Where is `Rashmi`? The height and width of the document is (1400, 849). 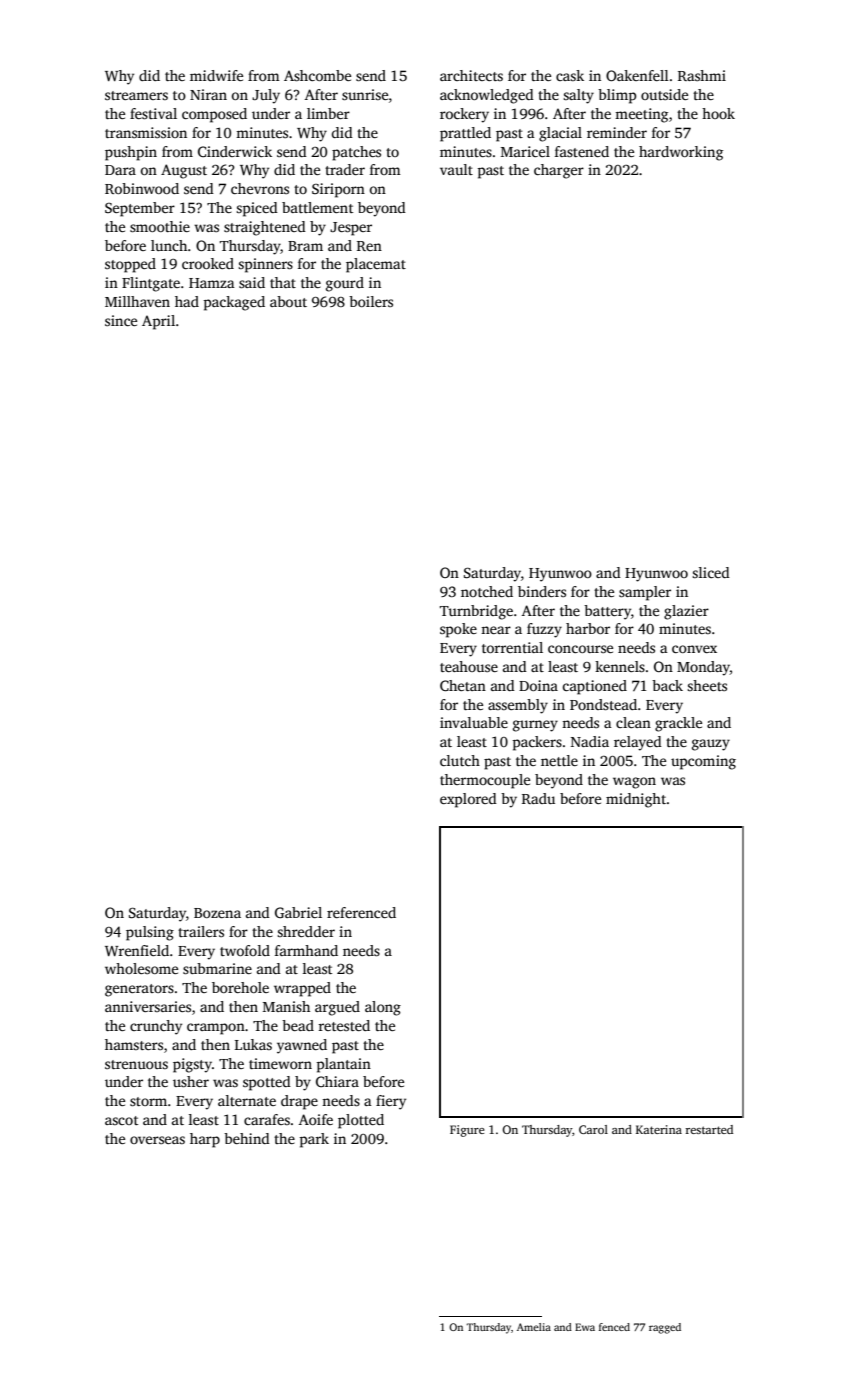 Rashmi is located at coordinates (702, 75).
